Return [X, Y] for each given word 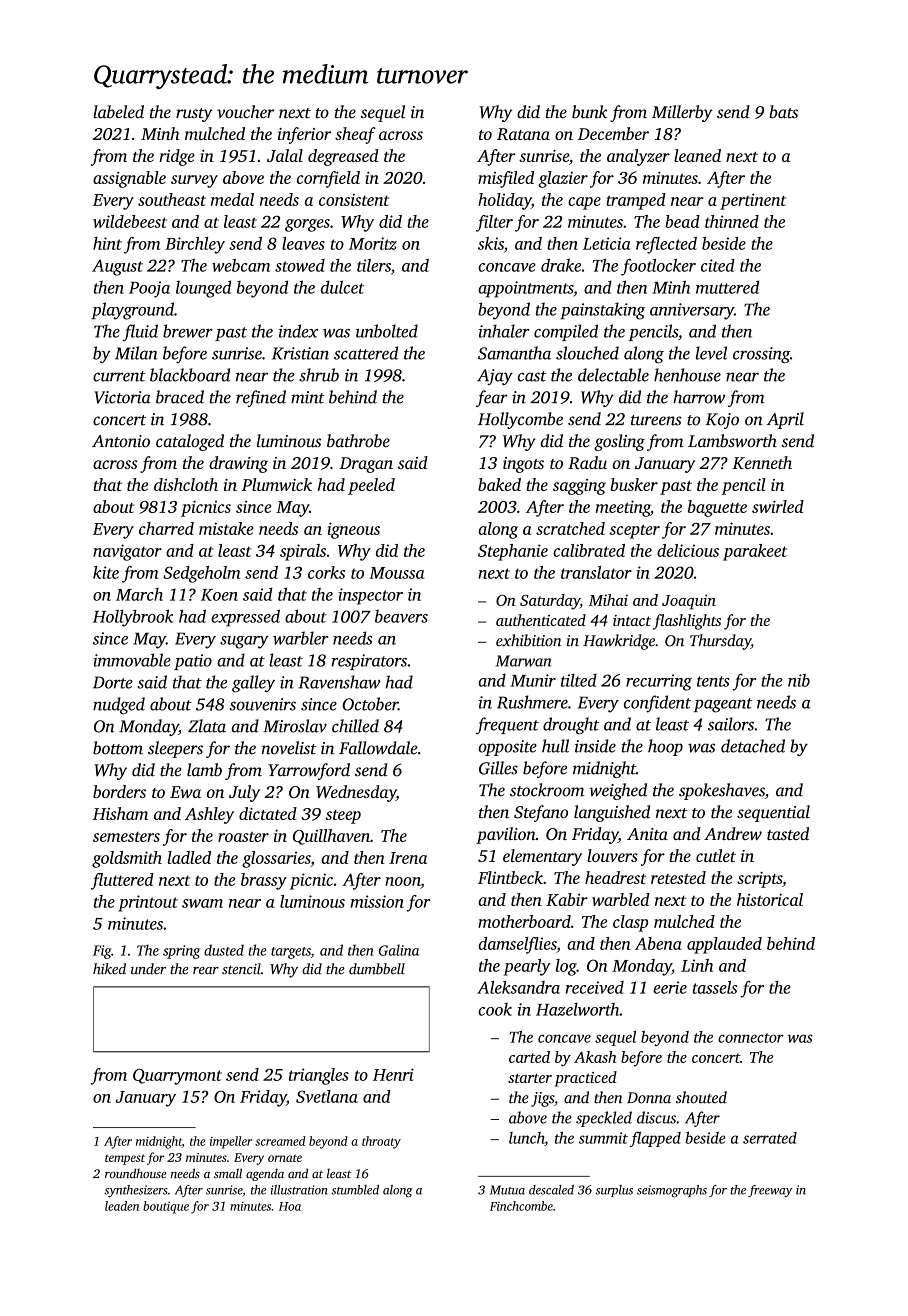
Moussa [396, 573]
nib [799, 680]
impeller [231, 1142]
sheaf [355, 135]
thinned [732, 221]
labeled [118, 112]
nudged [119, 705]
